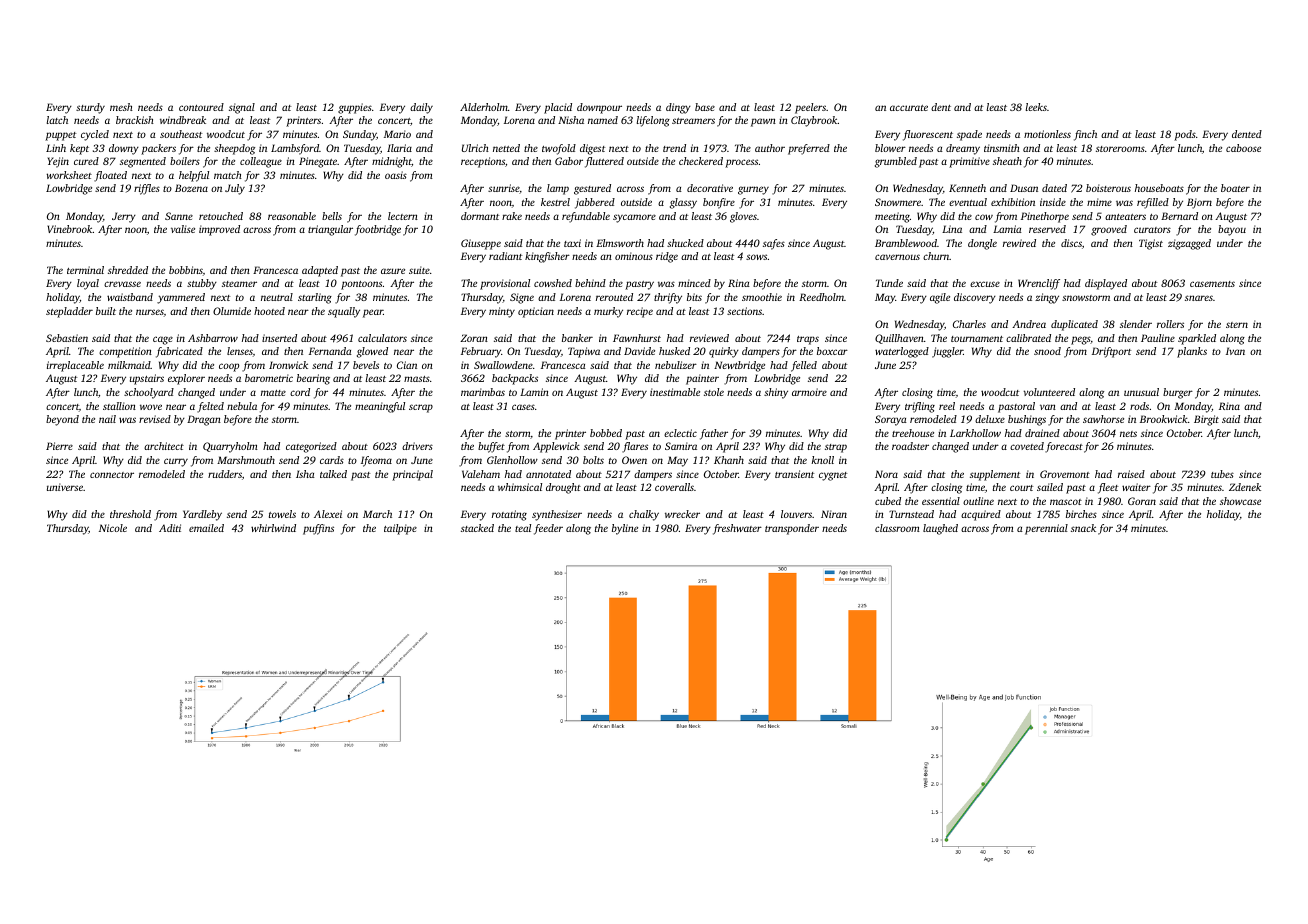  What do you see at coordinates (1237, 325) in the screenshot?
I see `stern` at bounding box center [1237, 325].
